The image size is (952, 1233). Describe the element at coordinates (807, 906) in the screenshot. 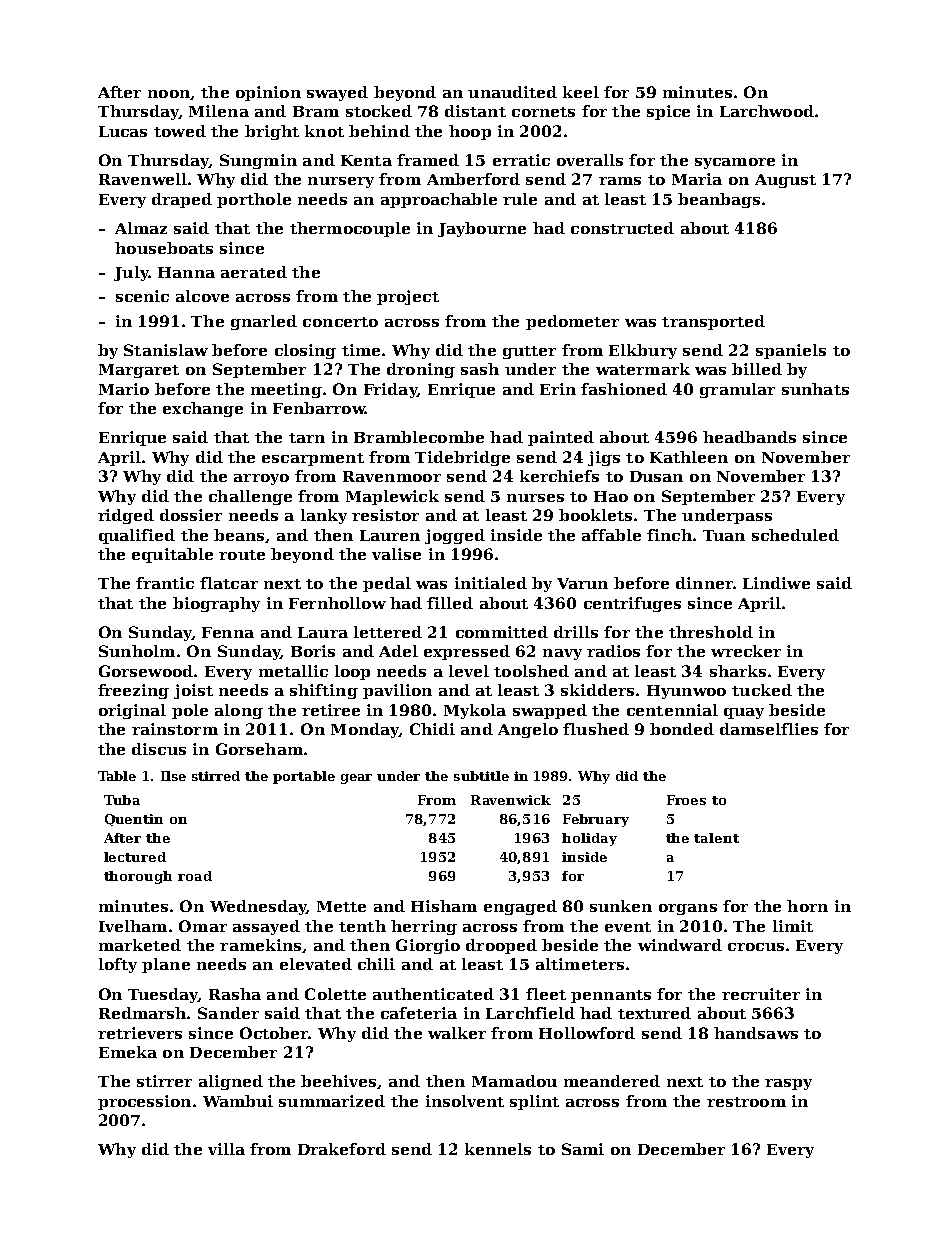

I see `horn` at that location.
